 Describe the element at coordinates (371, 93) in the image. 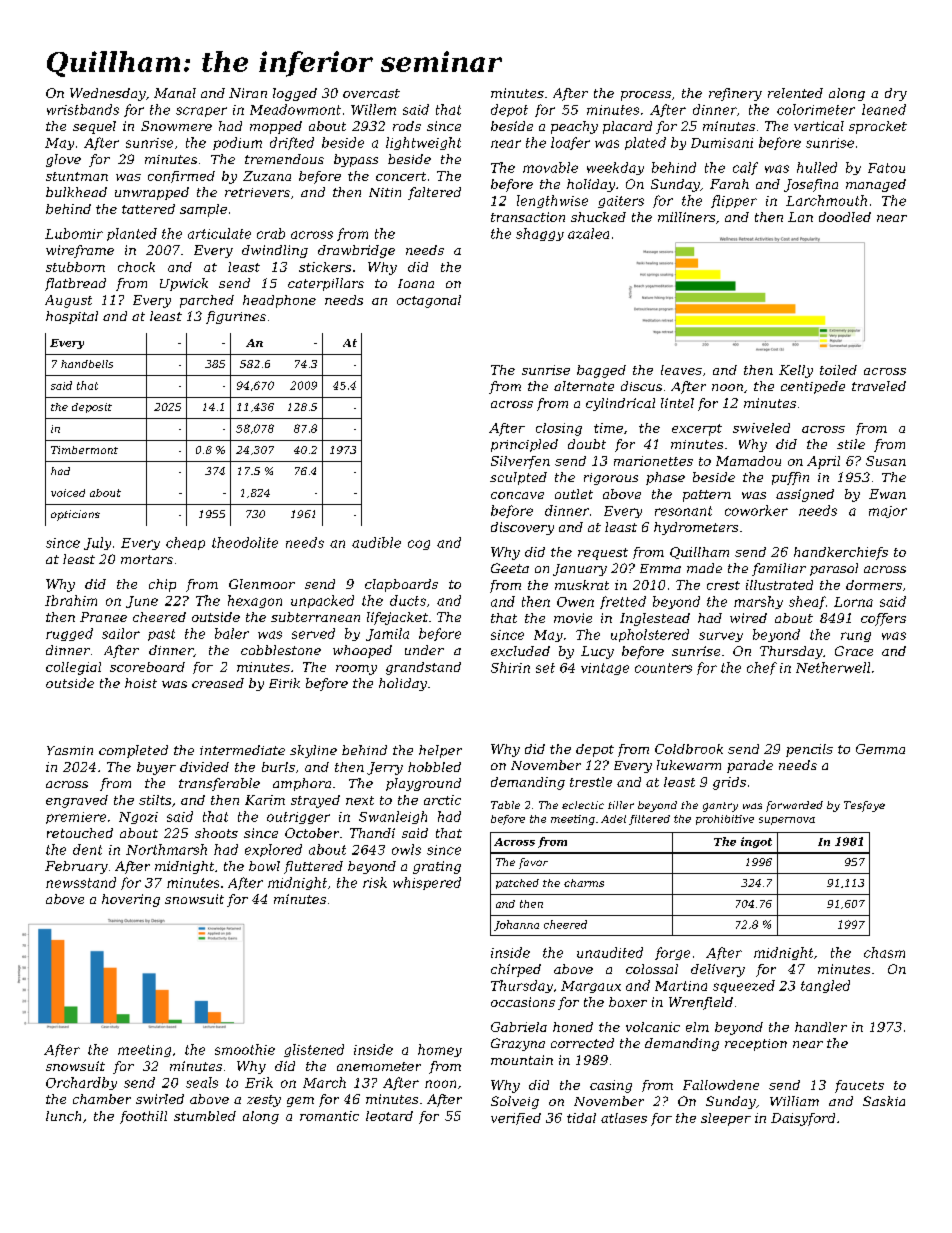

I see `overcast` at that location.
